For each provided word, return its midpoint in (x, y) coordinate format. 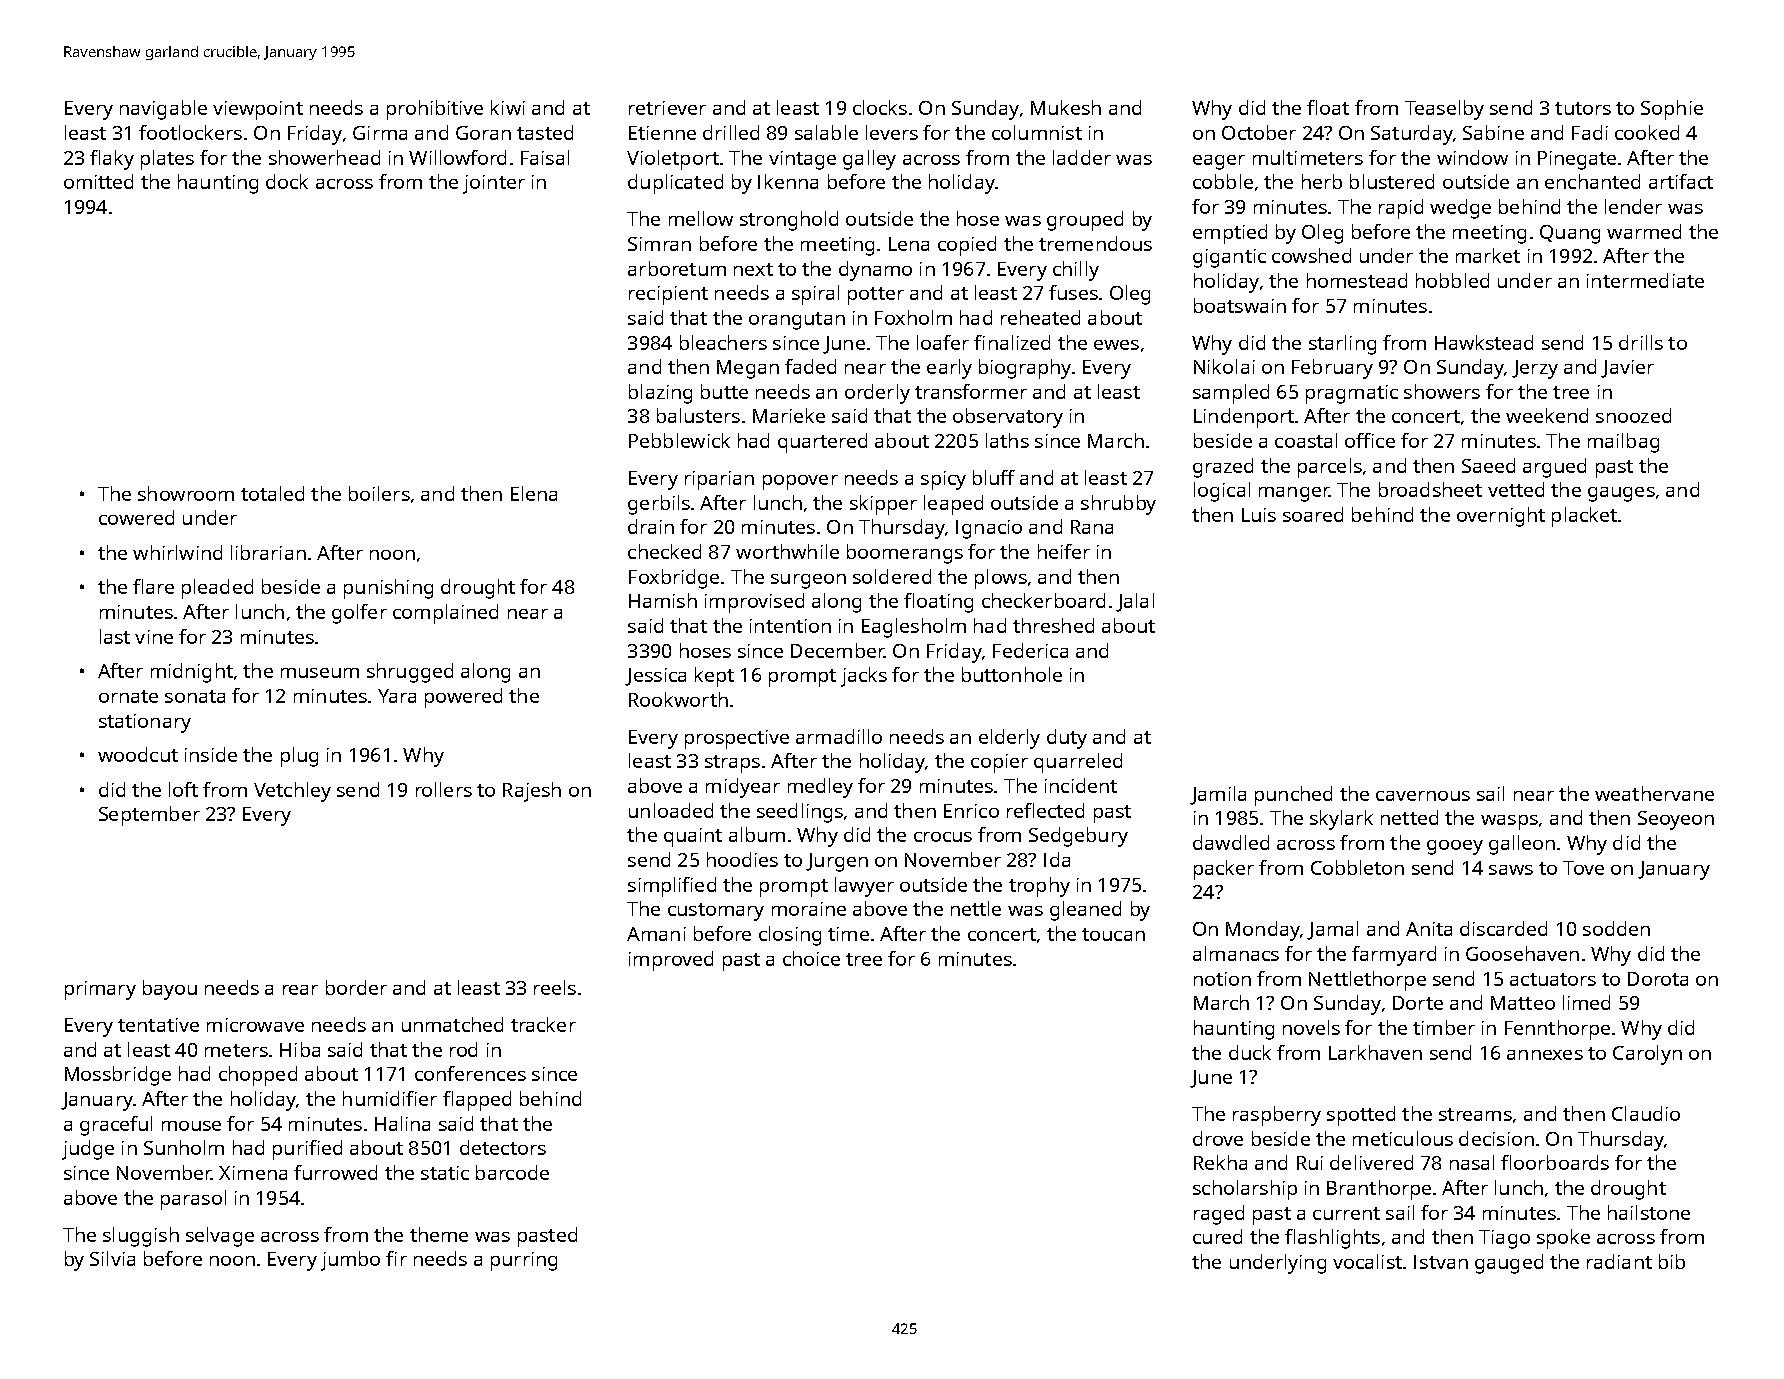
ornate (128, 696)
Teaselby (1444, 110)
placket (1584, 517)
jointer (494, 184)
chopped (258, 1076)
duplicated (675, 184)
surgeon (808, 581)
